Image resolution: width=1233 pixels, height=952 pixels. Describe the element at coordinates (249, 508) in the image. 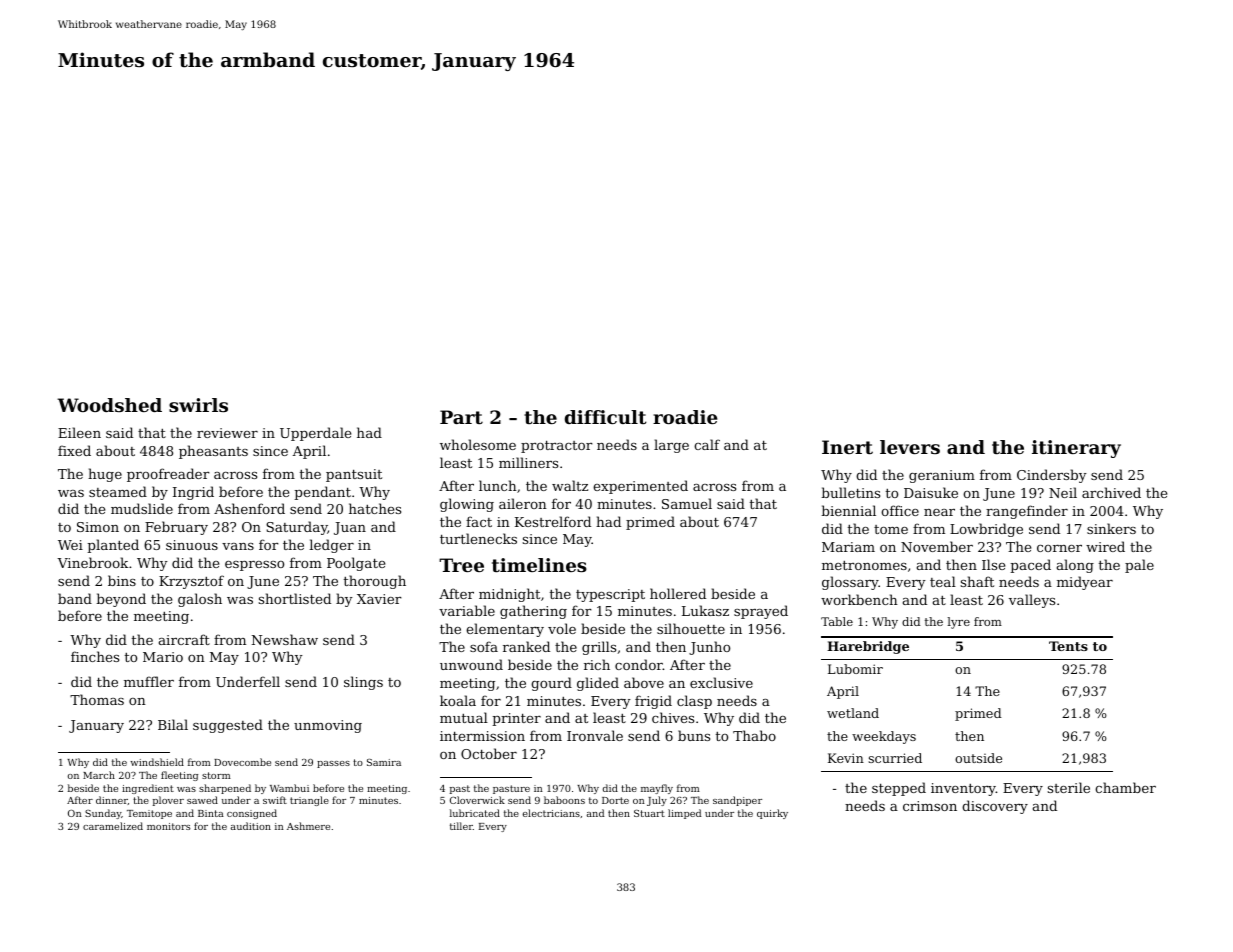

I see `Ashenford` at that location.
